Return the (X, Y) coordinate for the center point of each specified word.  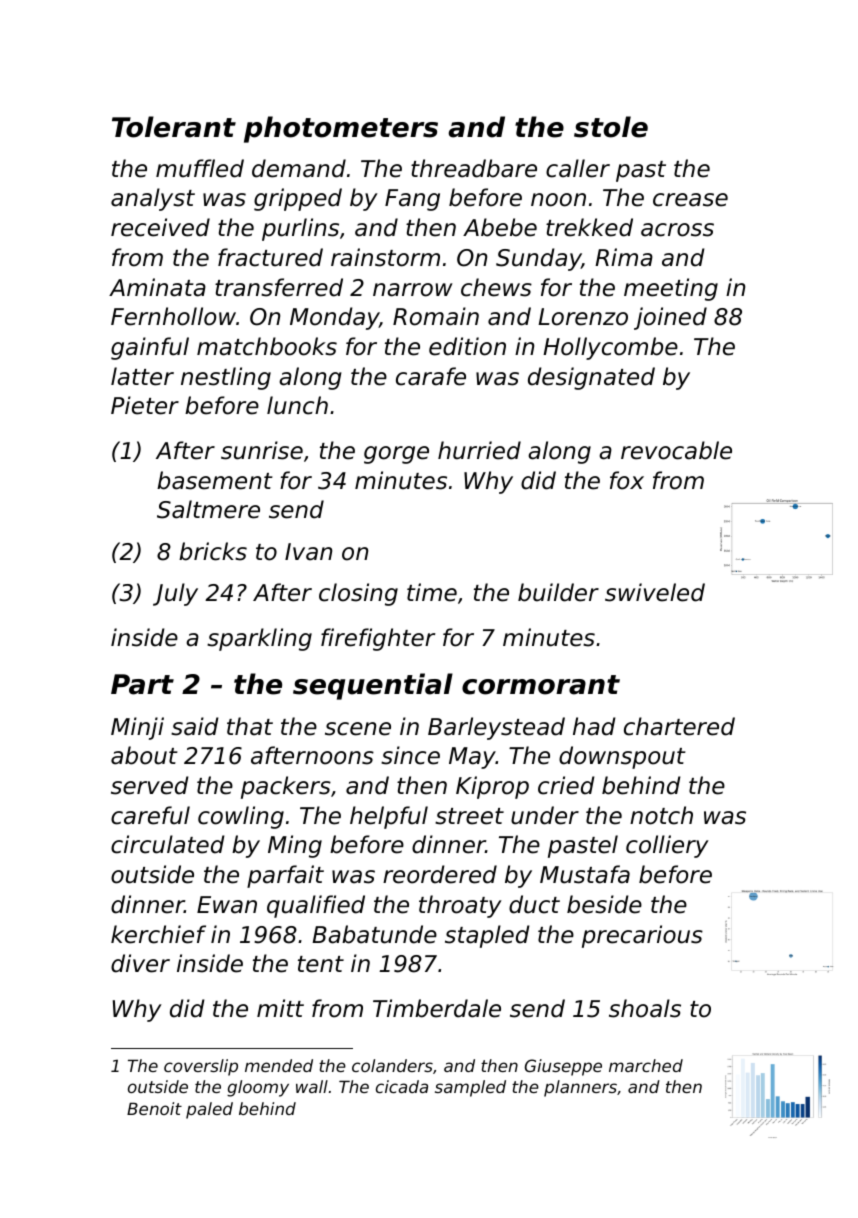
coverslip (201, 1067)
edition (467, 346)
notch (661, 815)
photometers (341, 129)
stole (611, 127)
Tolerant (174, 127)
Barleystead (496, 728)
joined (670, 318)
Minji (137, 728)
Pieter (145, 405)
